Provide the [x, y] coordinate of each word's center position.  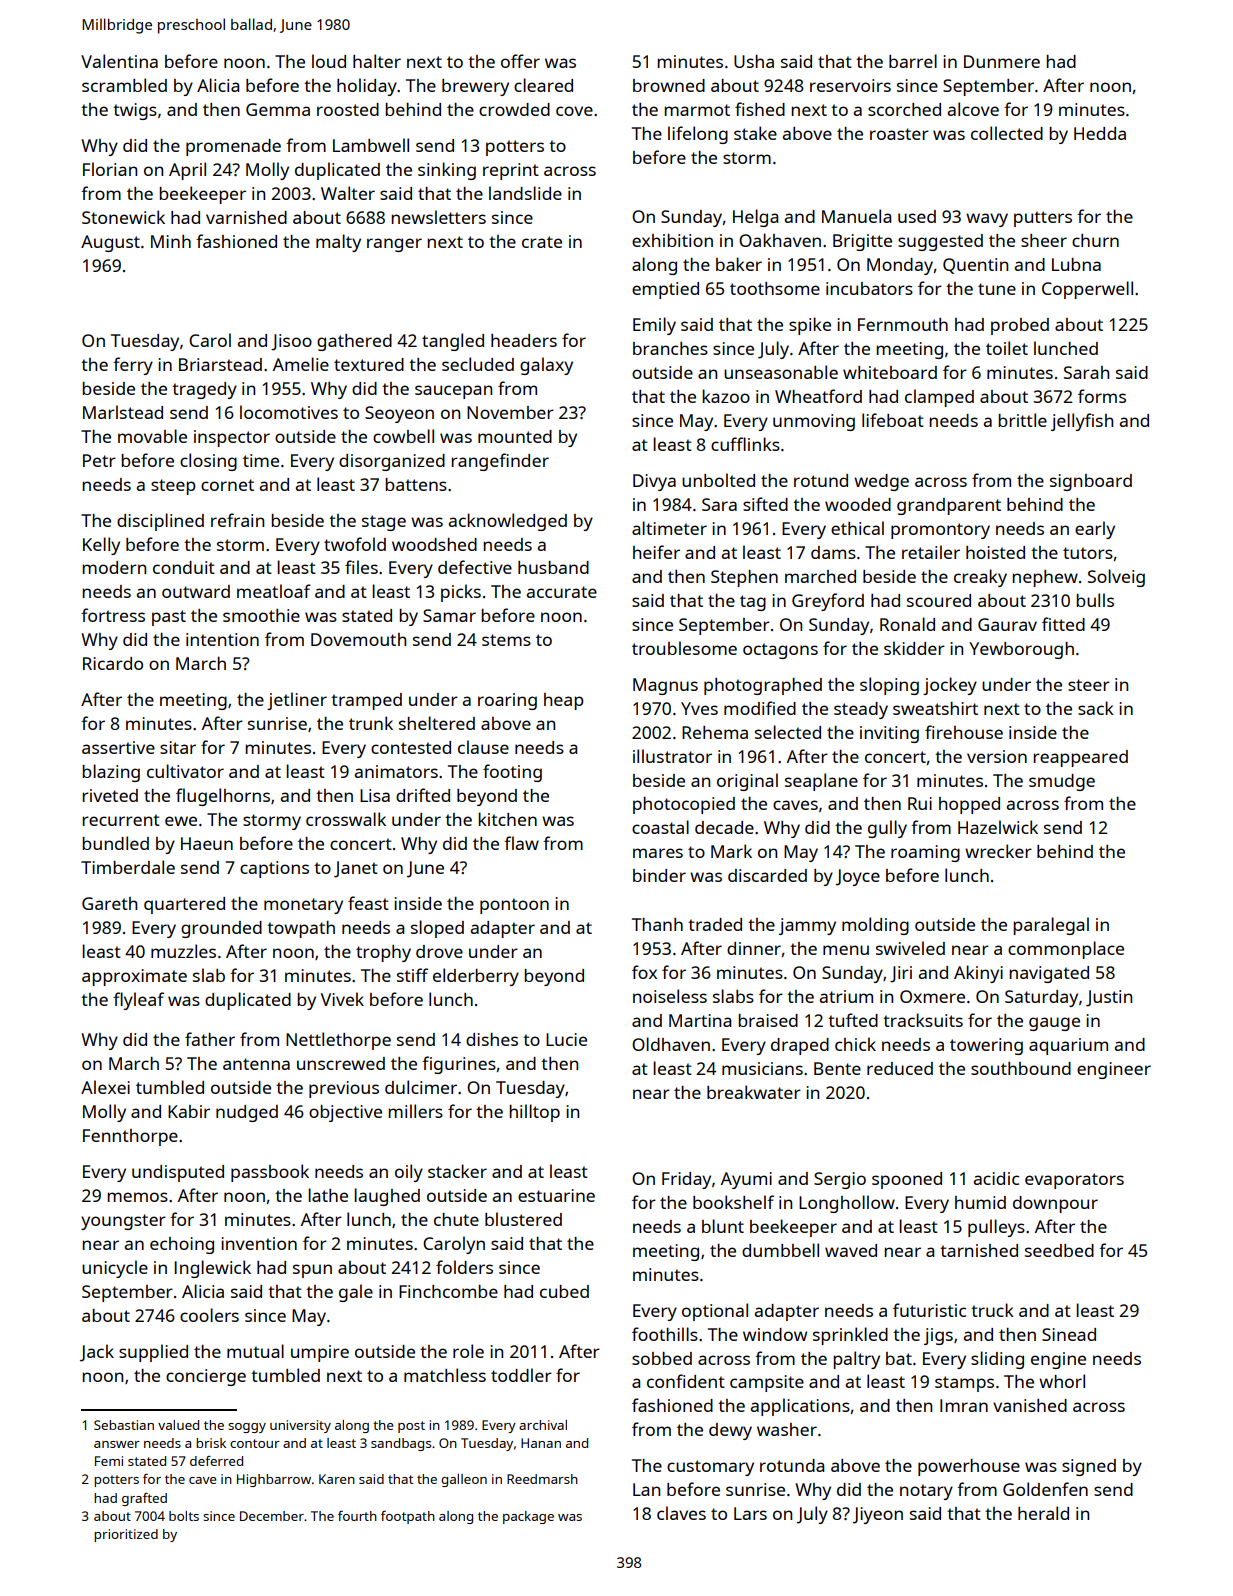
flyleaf [138, 1001]
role [468, 1351]
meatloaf [274, 591]
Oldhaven [671, 1044]
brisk [211, 1443]
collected [1007, 133]
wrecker [998, 851]
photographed [763, 686]
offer [520, 61]
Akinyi [978, 974]
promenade [233, 147]
